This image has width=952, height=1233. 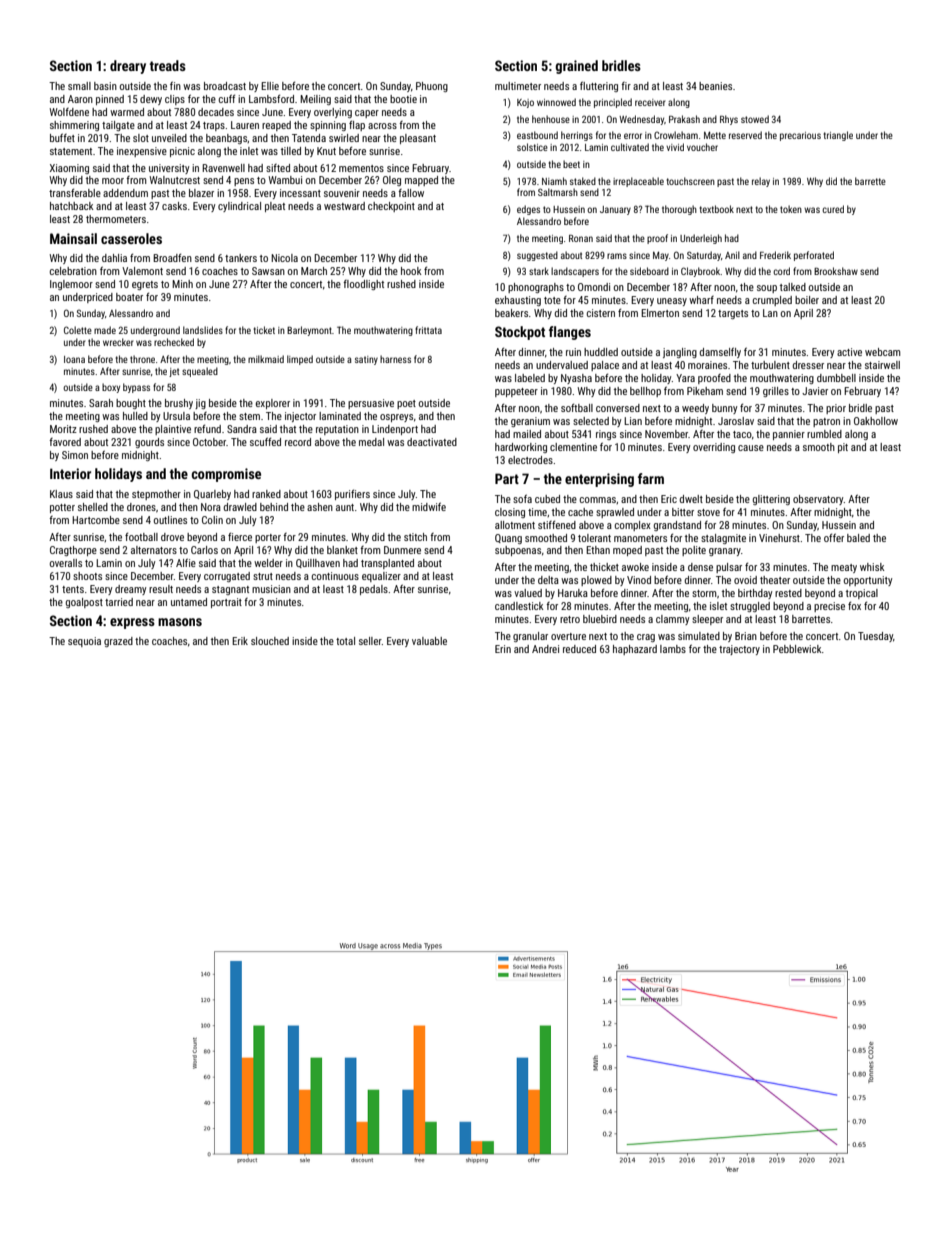 What do you see at coordinates (72, 206) in the image?
I see `hatchback` at bounding box center [72, 206].
